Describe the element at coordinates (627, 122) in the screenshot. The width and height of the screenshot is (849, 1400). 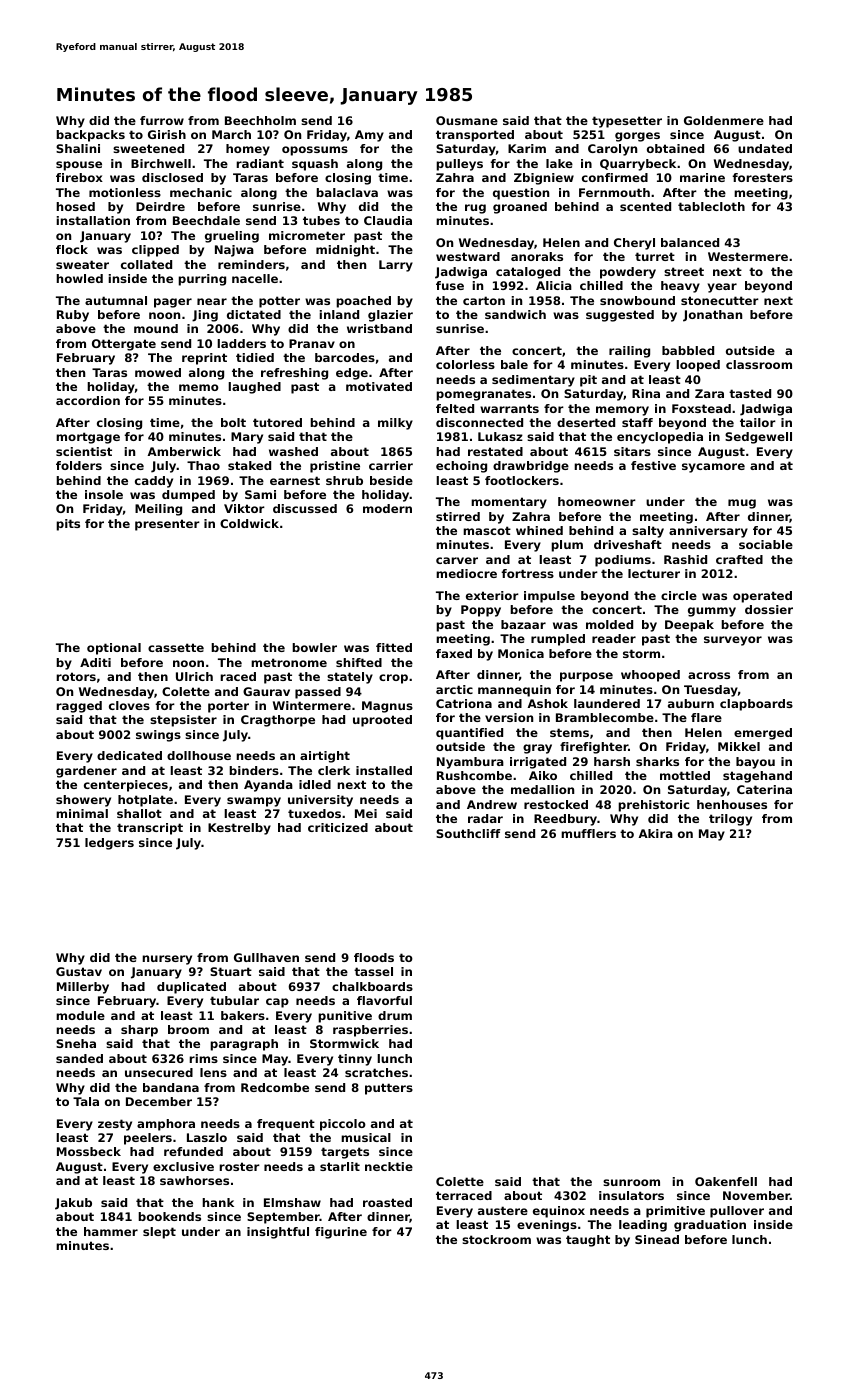
I see `typesetter` at that location.
